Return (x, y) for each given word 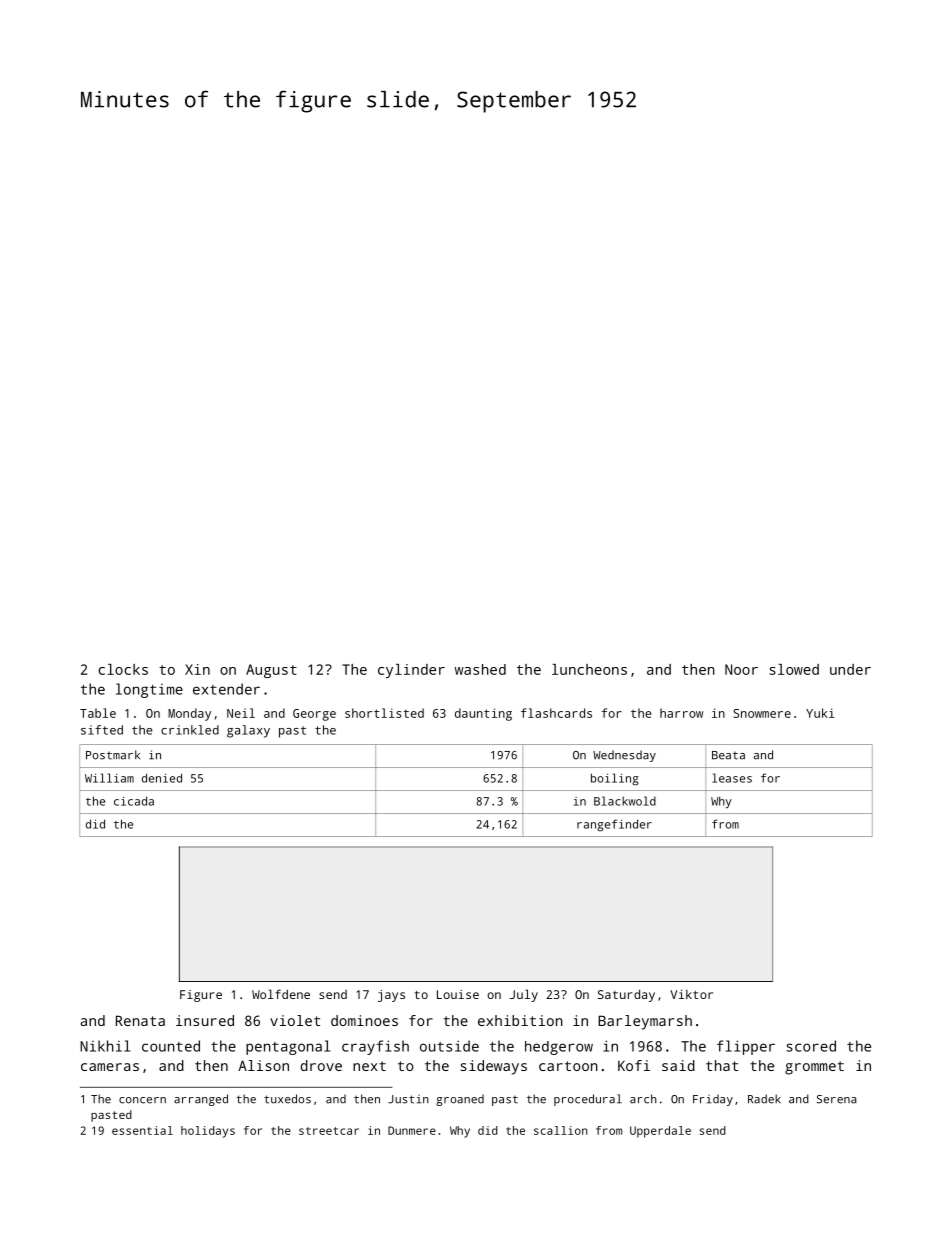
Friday (713, 1100)
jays (391, 996)
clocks (123, 669)
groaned (460, 1100)
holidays (208, 1132)
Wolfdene (281, 994)
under (850, 669)
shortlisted (384, 713)
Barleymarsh (645, 1022)
